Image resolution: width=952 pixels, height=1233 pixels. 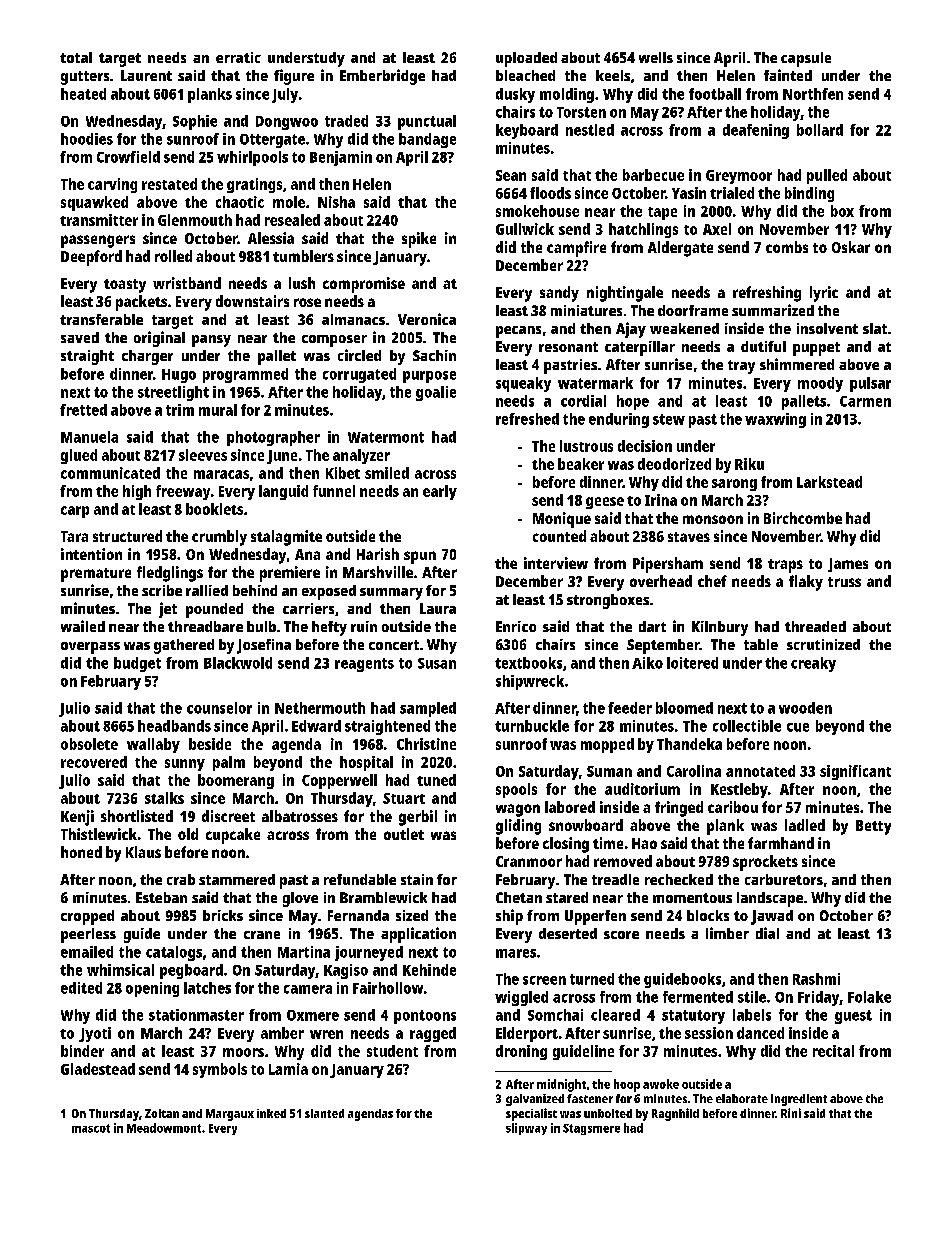 I want to click on removed, so click(x=623, y=861).
